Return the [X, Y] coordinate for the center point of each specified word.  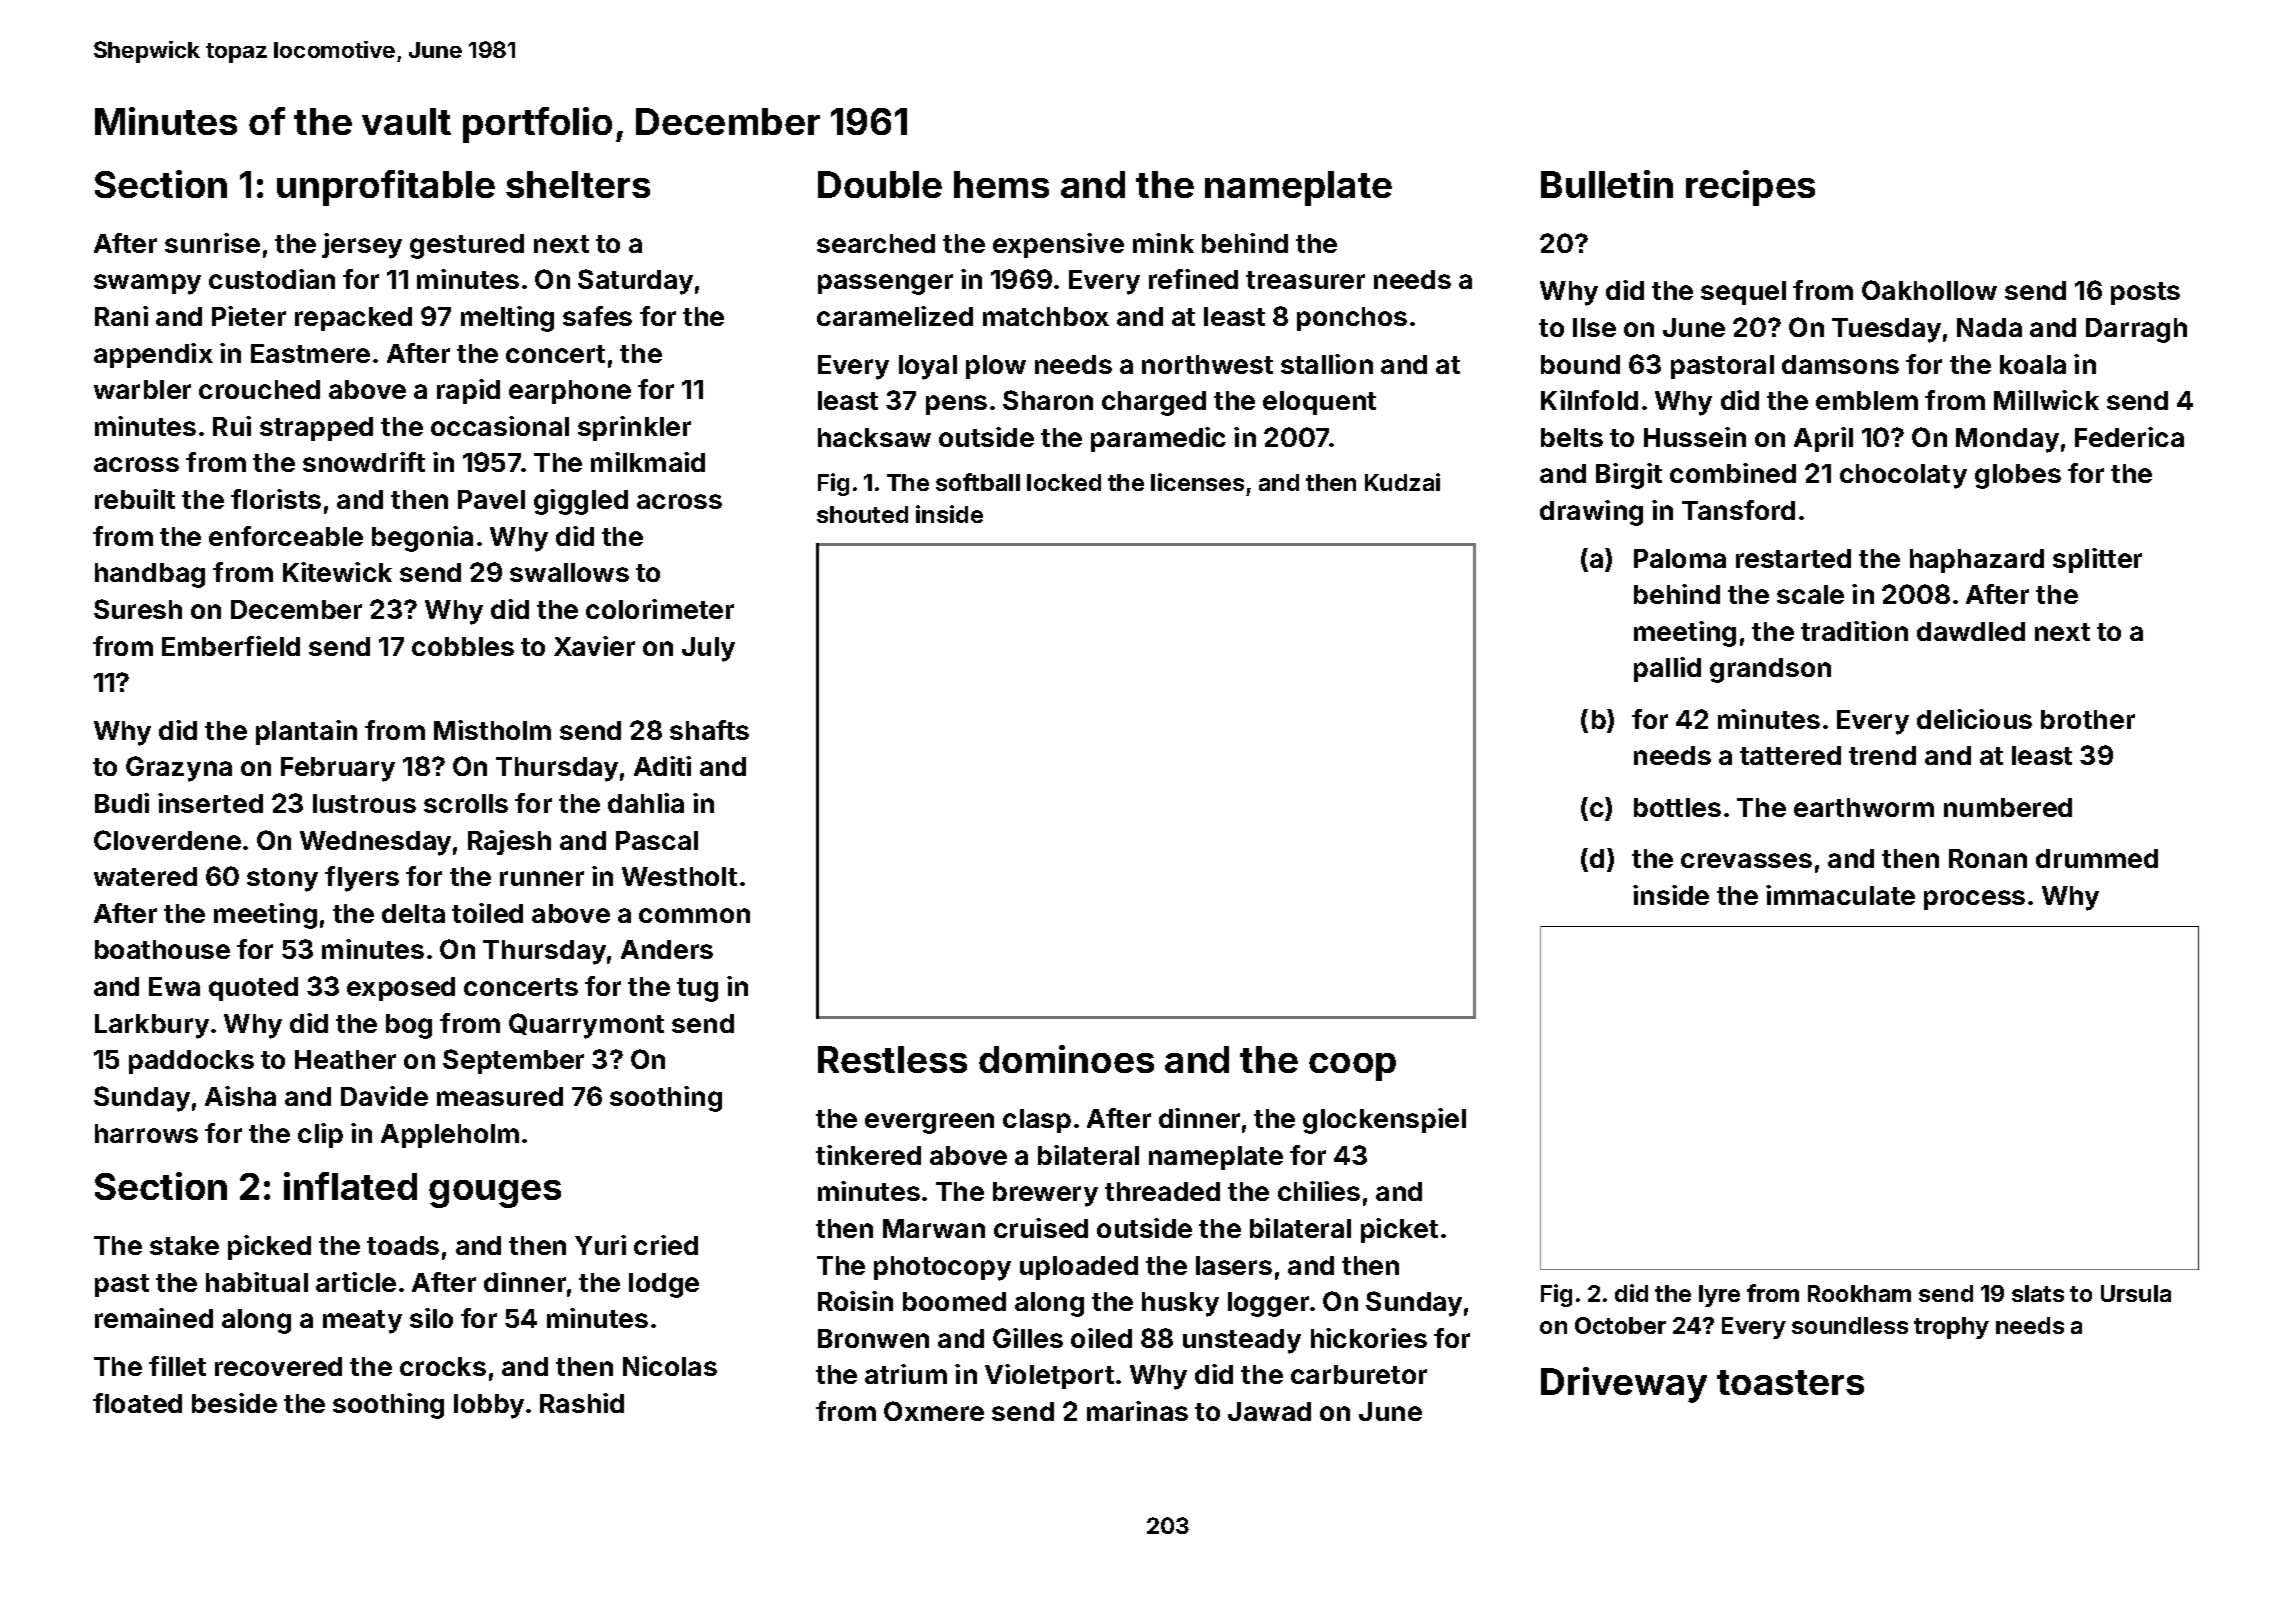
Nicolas [670, 1366]
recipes [1750, 188]
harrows [146, 1133]
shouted [862, 514]
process [1974, 900]
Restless [892, 1059]
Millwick [2046, 400]
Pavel [491, 499]
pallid [1667, 669]
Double [880, 184]
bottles [1677, 807]
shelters [578, 184]
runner [542, 878]
